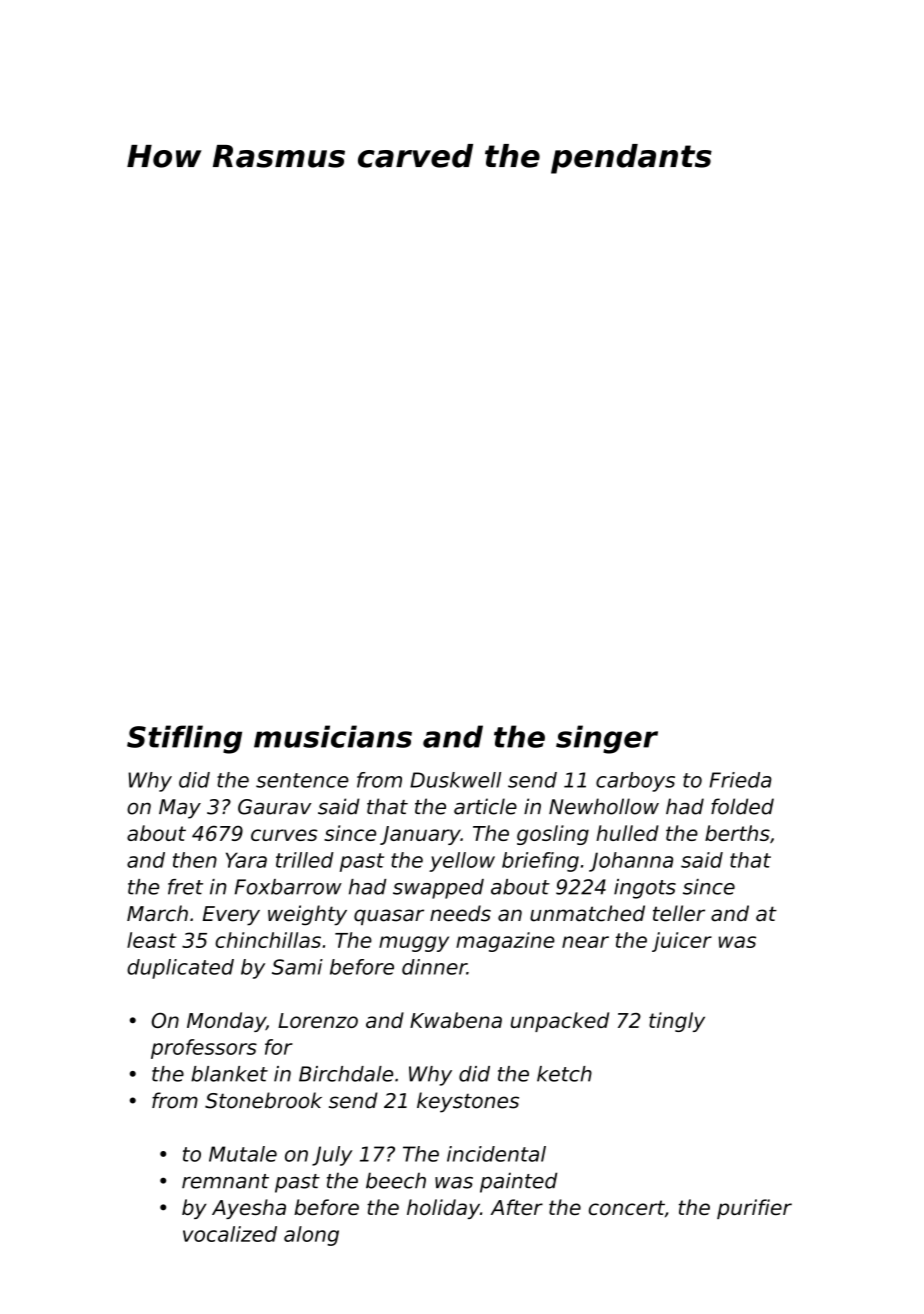 This screenshot has height=1314, width=924. I want to click on tingly, so click(677, 1022).
